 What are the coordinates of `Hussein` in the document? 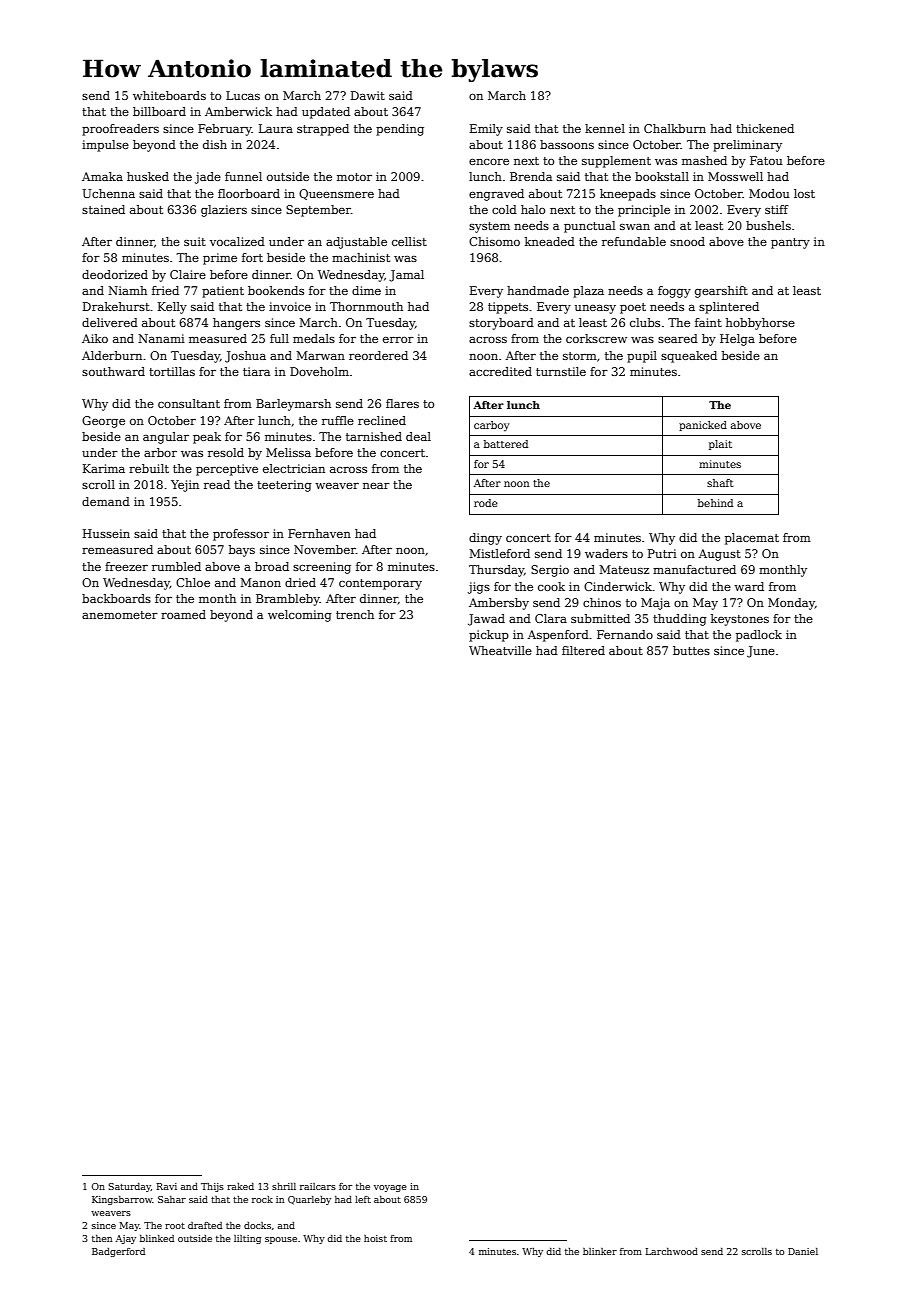 It's located at (106, 533).
